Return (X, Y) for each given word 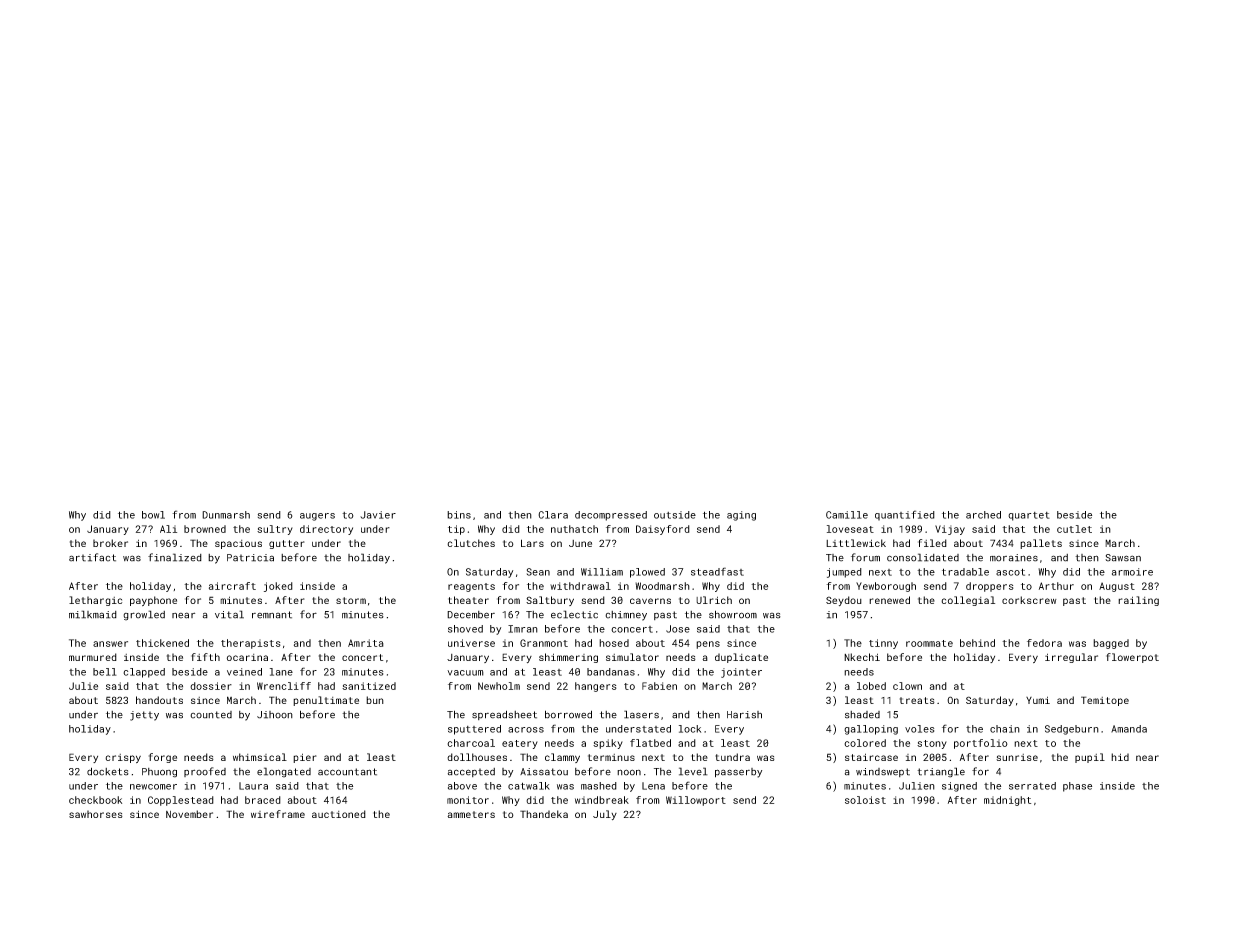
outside (675, 515)
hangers (596, 687)
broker (110, 543)
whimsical (260, 757)
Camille (847, 515)
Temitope (1105, 701)
